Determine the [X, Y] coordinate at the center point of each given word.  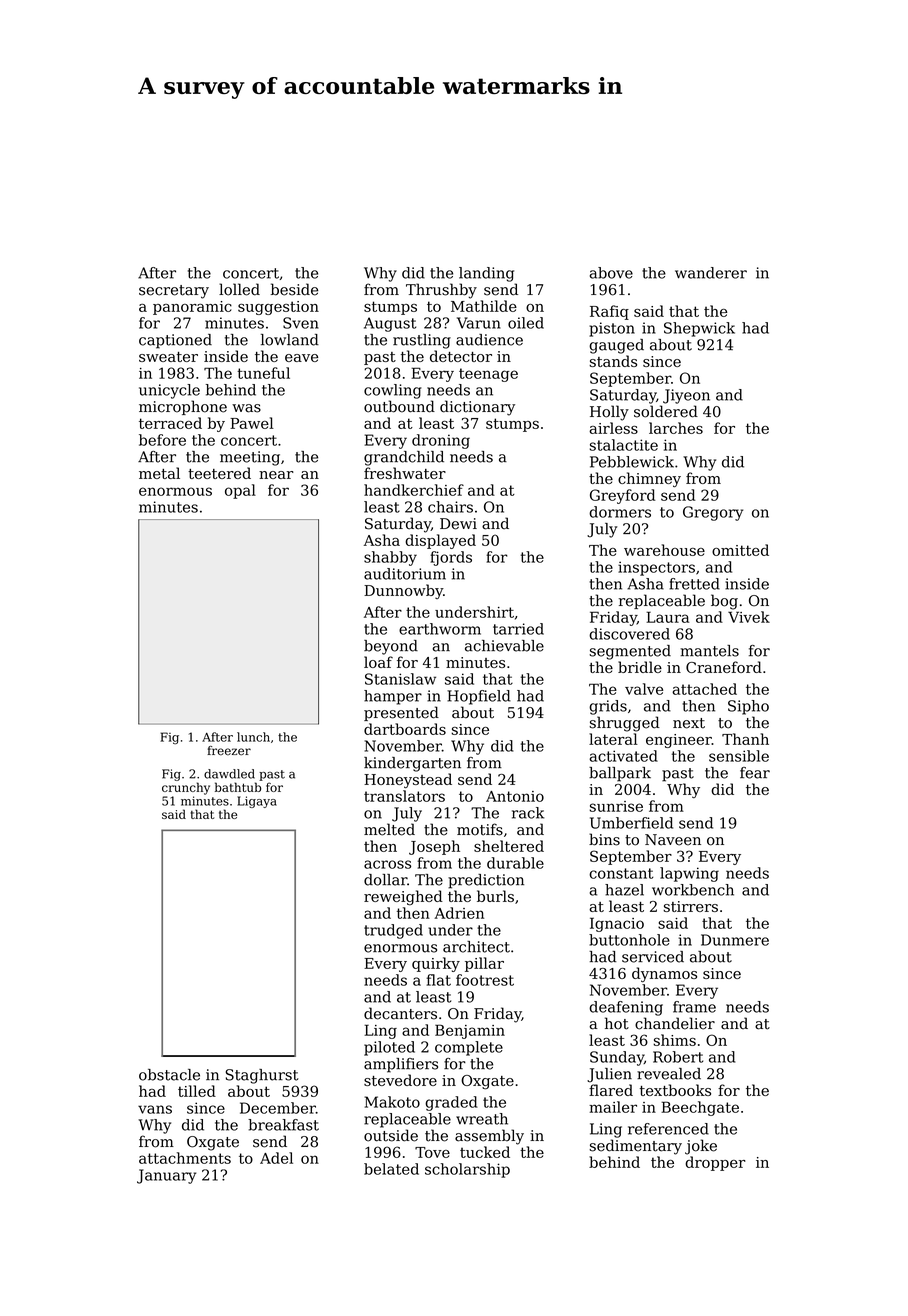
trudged [393, 931]
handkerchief [414, 490]
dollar [385, 880]
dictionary [477, 408]
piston [612, 329]
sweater [168, 357]
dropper [715, 1163]
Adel [276, 1158]
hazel [624, 890]
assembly [489, 1137]
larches [676, 428]
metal [159, 473]
